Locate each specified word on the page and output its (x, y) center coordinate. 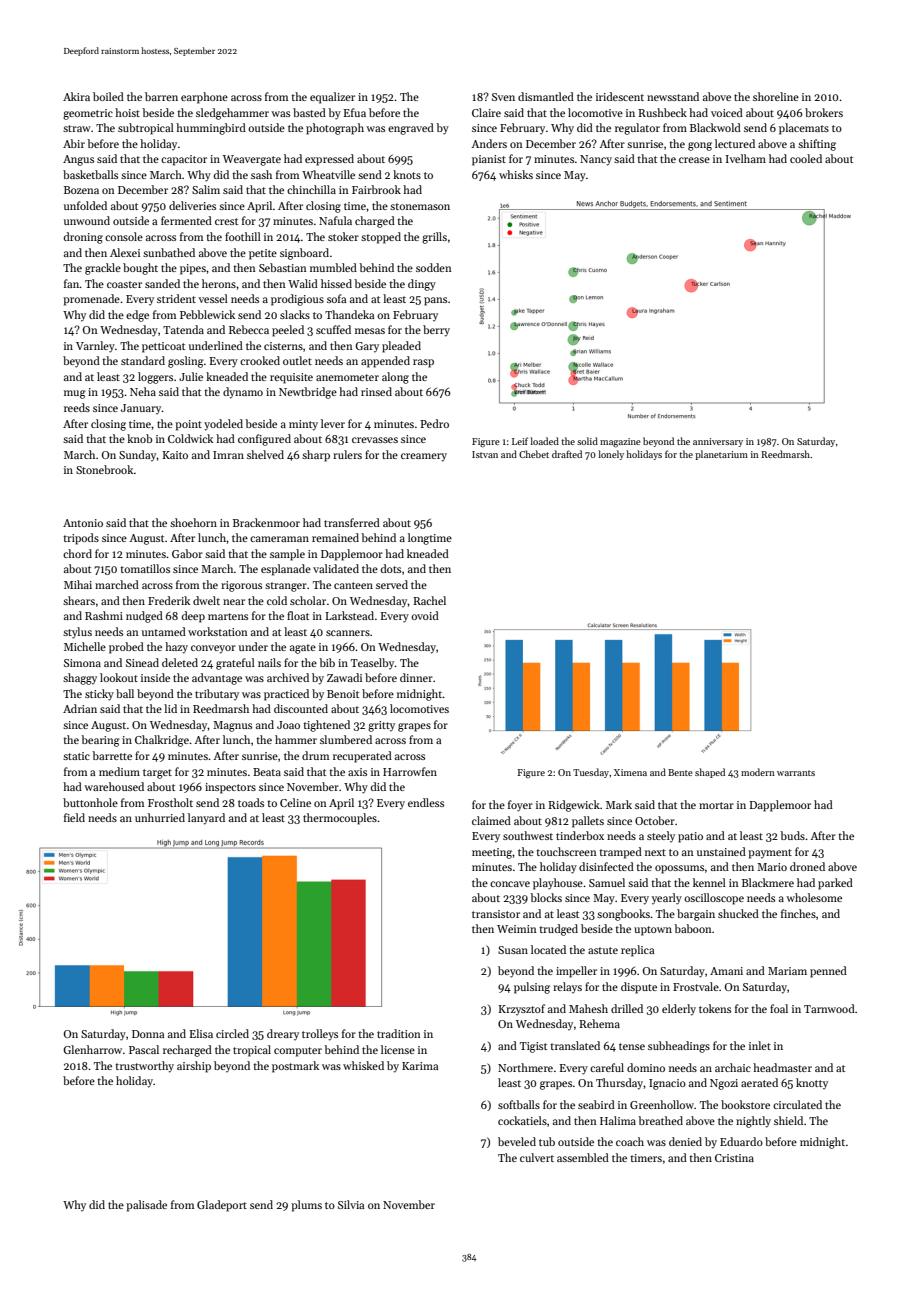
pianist (489, 160)
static (76, 756)
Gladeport (222, 1206)
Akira (76, 96)
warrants (796, 773)
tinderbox (580, 835)
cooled (806, 158)
